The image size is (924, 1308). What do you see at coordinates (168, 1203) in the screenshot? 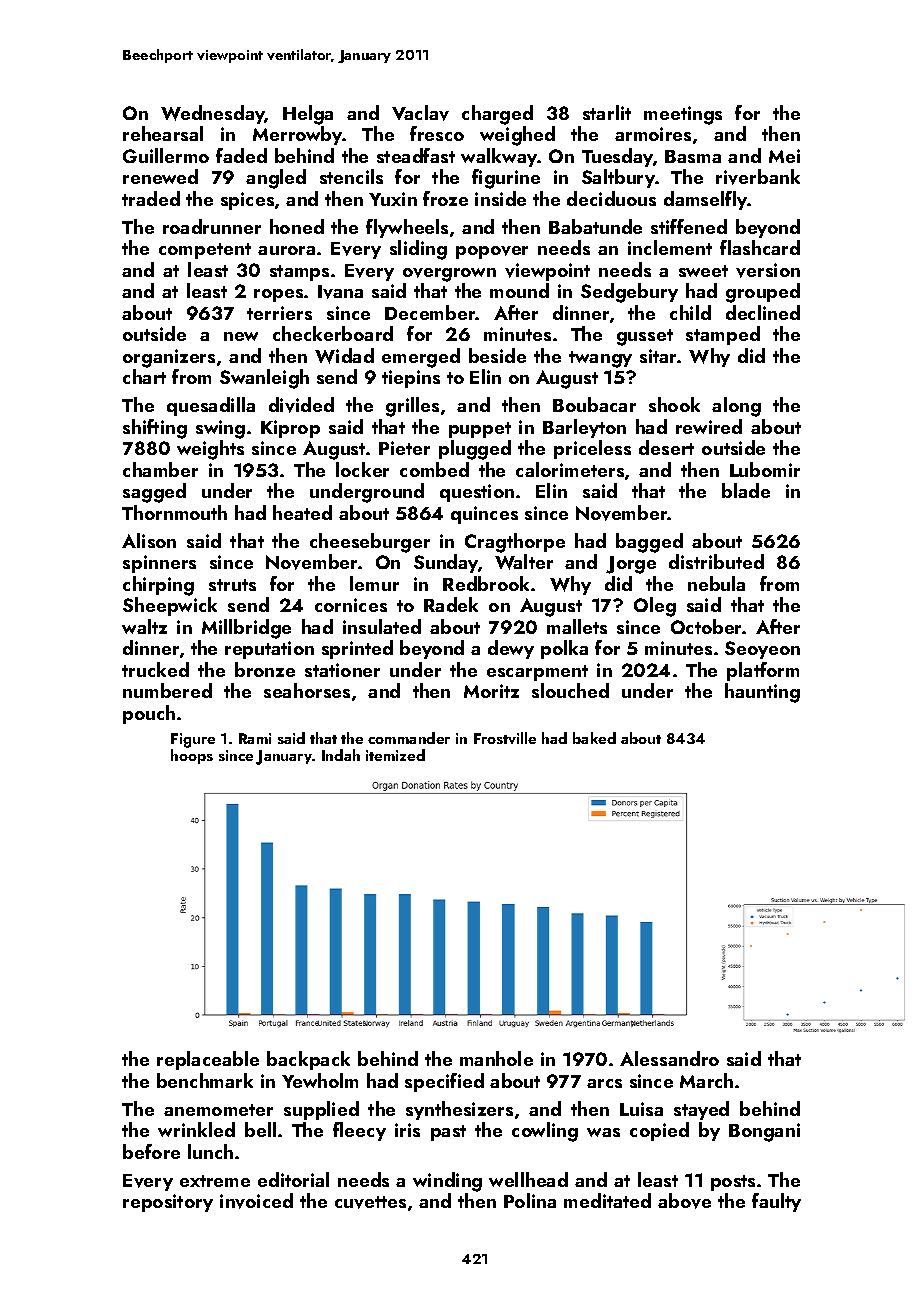
I see `repository` at bounding box center [168, 1203].
